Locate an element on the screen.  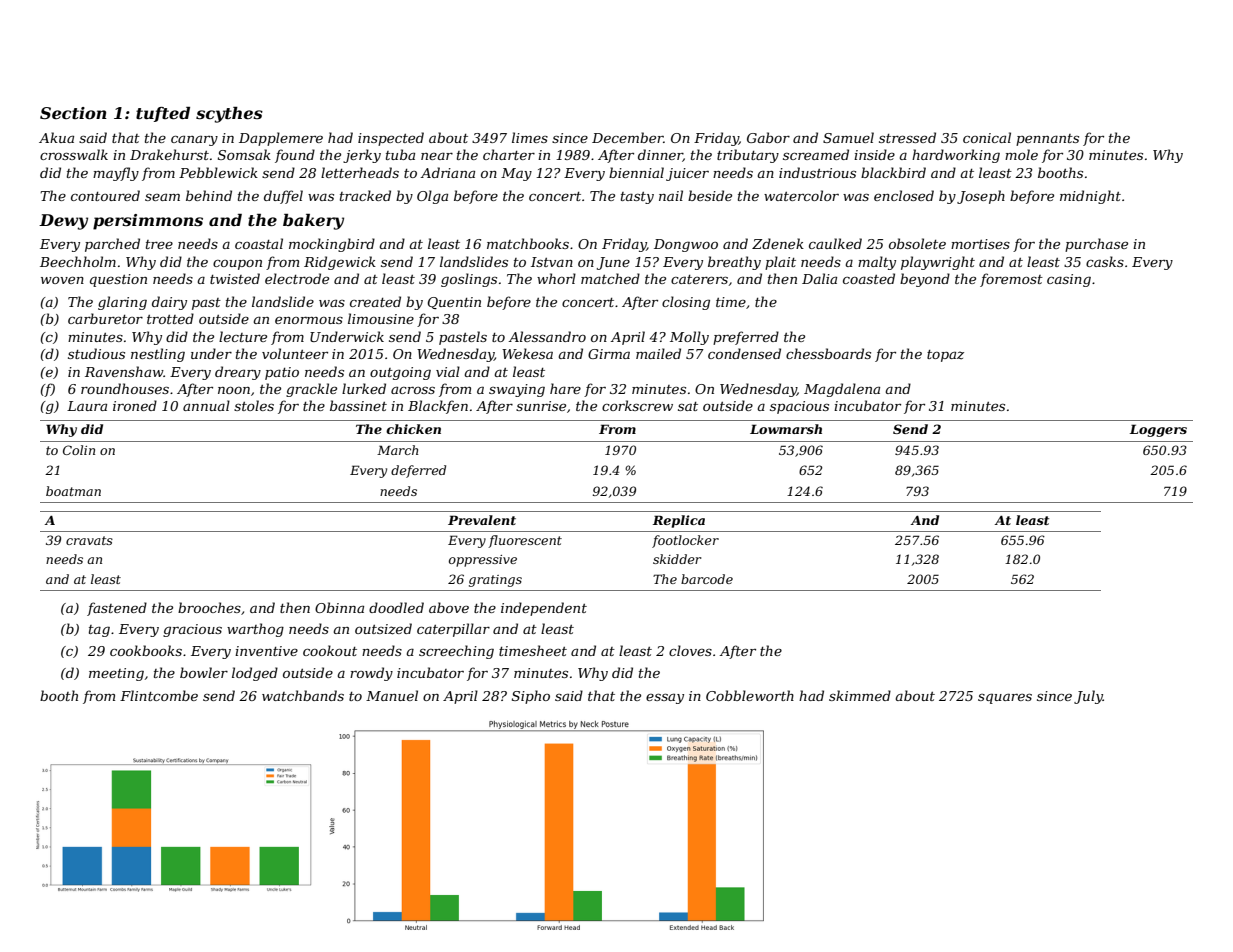
Akua is located at coordinates (56, 137).
